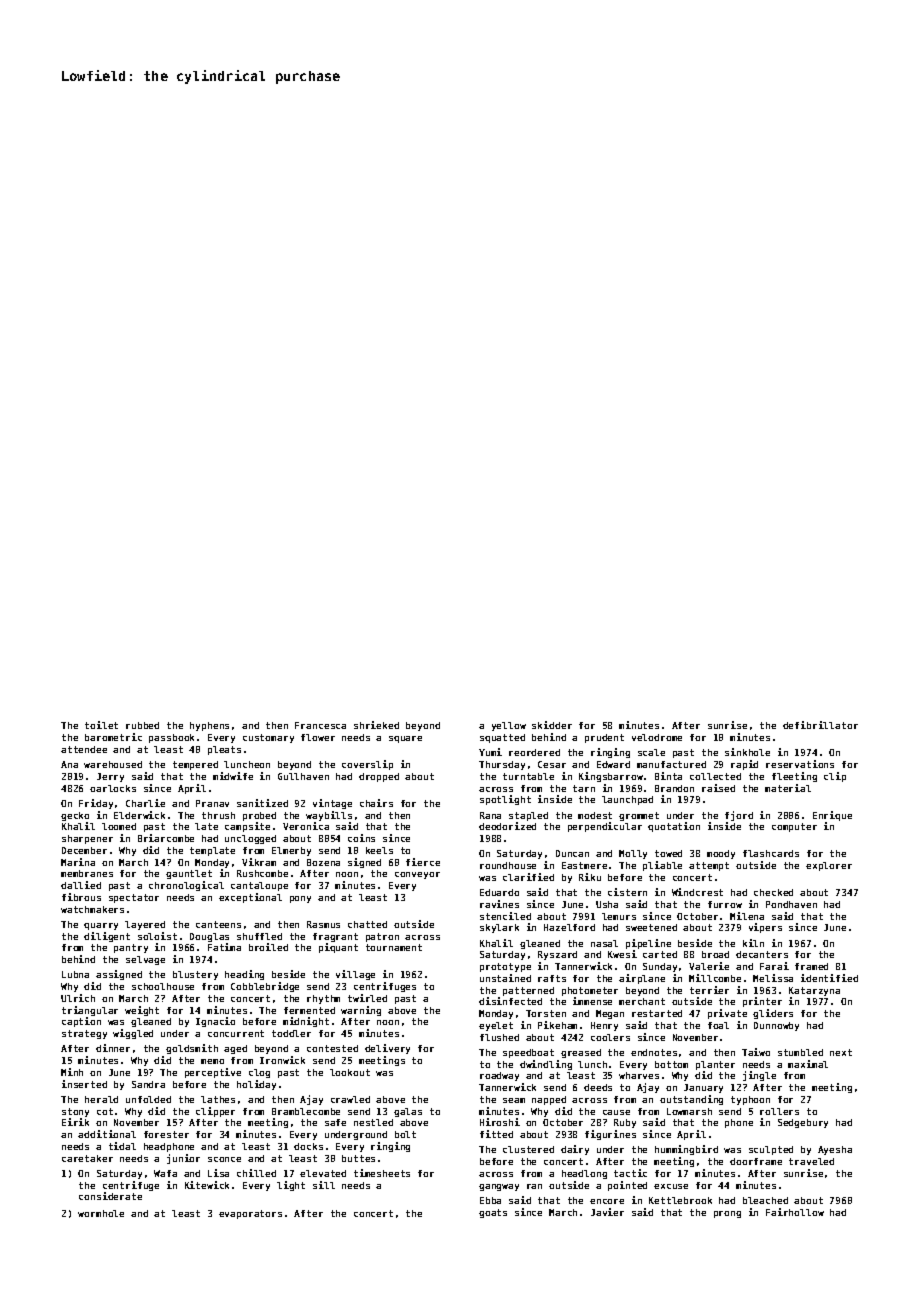 Image resolution: width=924 pixels, height=1308 pixels. What do you see at coordinates (250, 1214) in the screenshot?
I see `evaporators` at bounding box center [250, 1214].
